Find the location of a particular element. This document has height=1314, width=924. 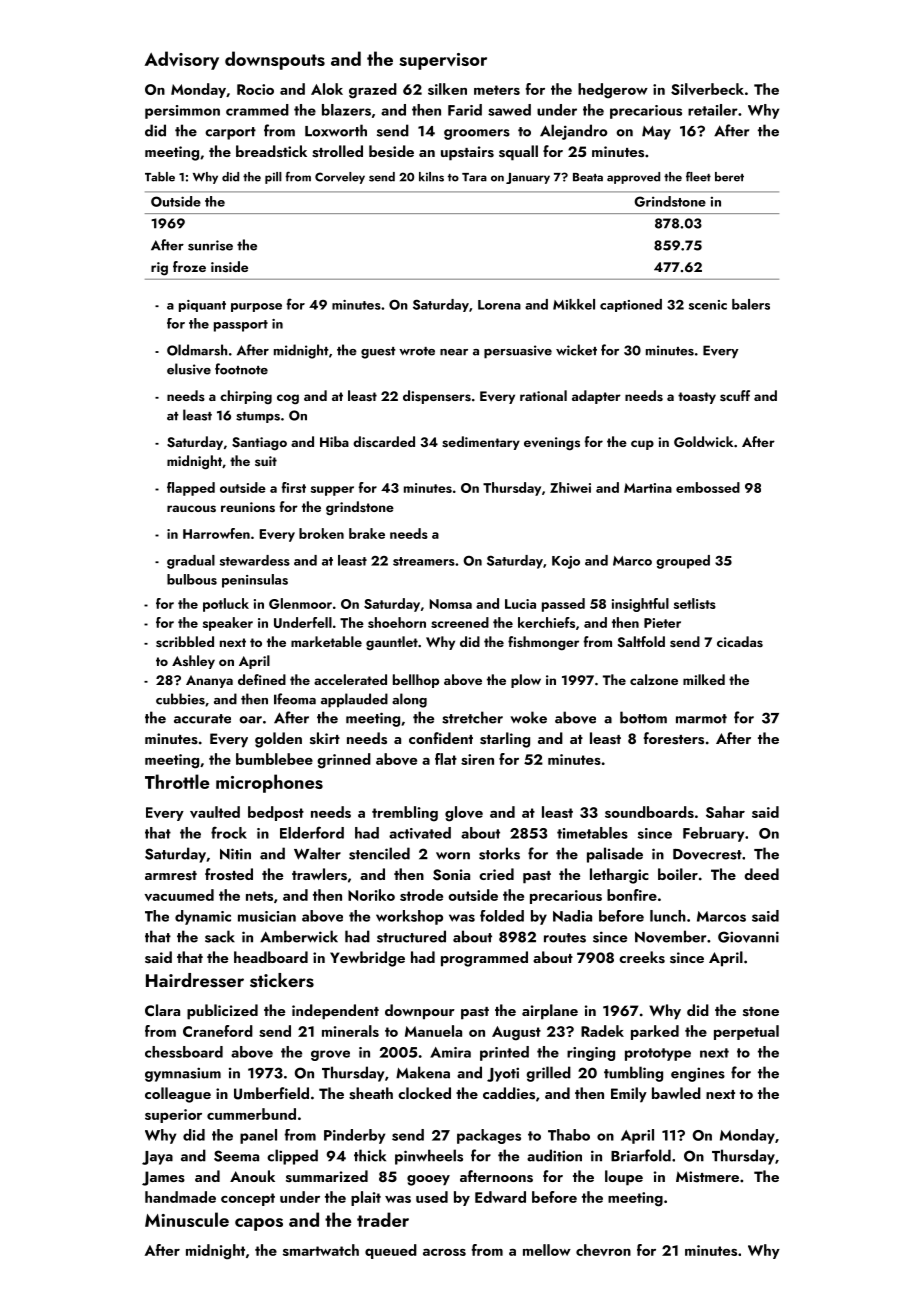

Glenmoor is located at coordinates (300, 603).
